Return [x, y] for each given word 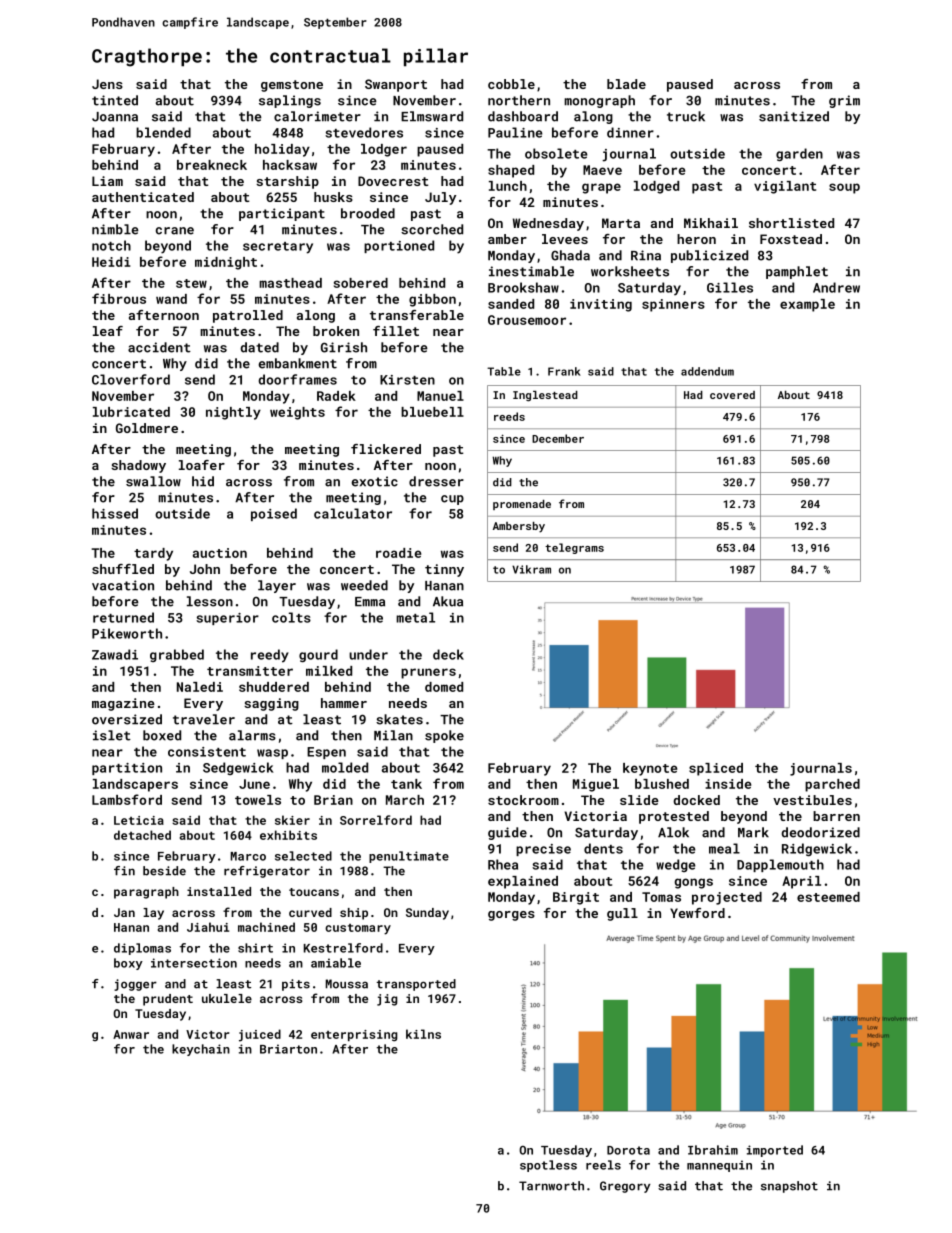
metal [415, 617]
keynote [650, 769]
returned [123, 617]
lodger [384, 150]
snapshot [789, 1187]
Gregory [625, 1187]
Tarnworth [551, 1186]
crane [175, 231]
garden [799, 154]
